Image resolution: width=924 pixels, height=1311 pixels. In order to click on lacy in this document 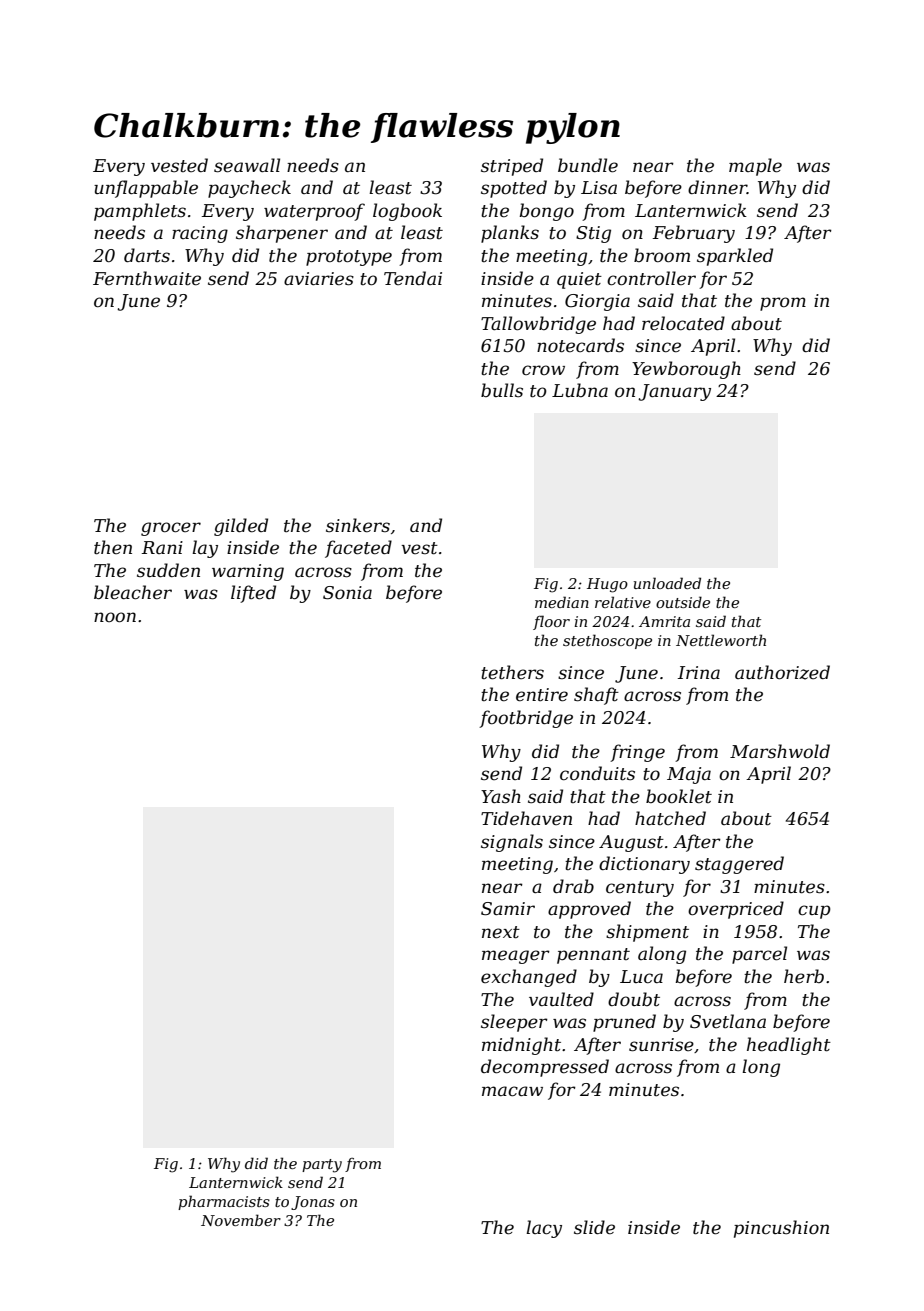, I will do `click(544, 1229)`.
